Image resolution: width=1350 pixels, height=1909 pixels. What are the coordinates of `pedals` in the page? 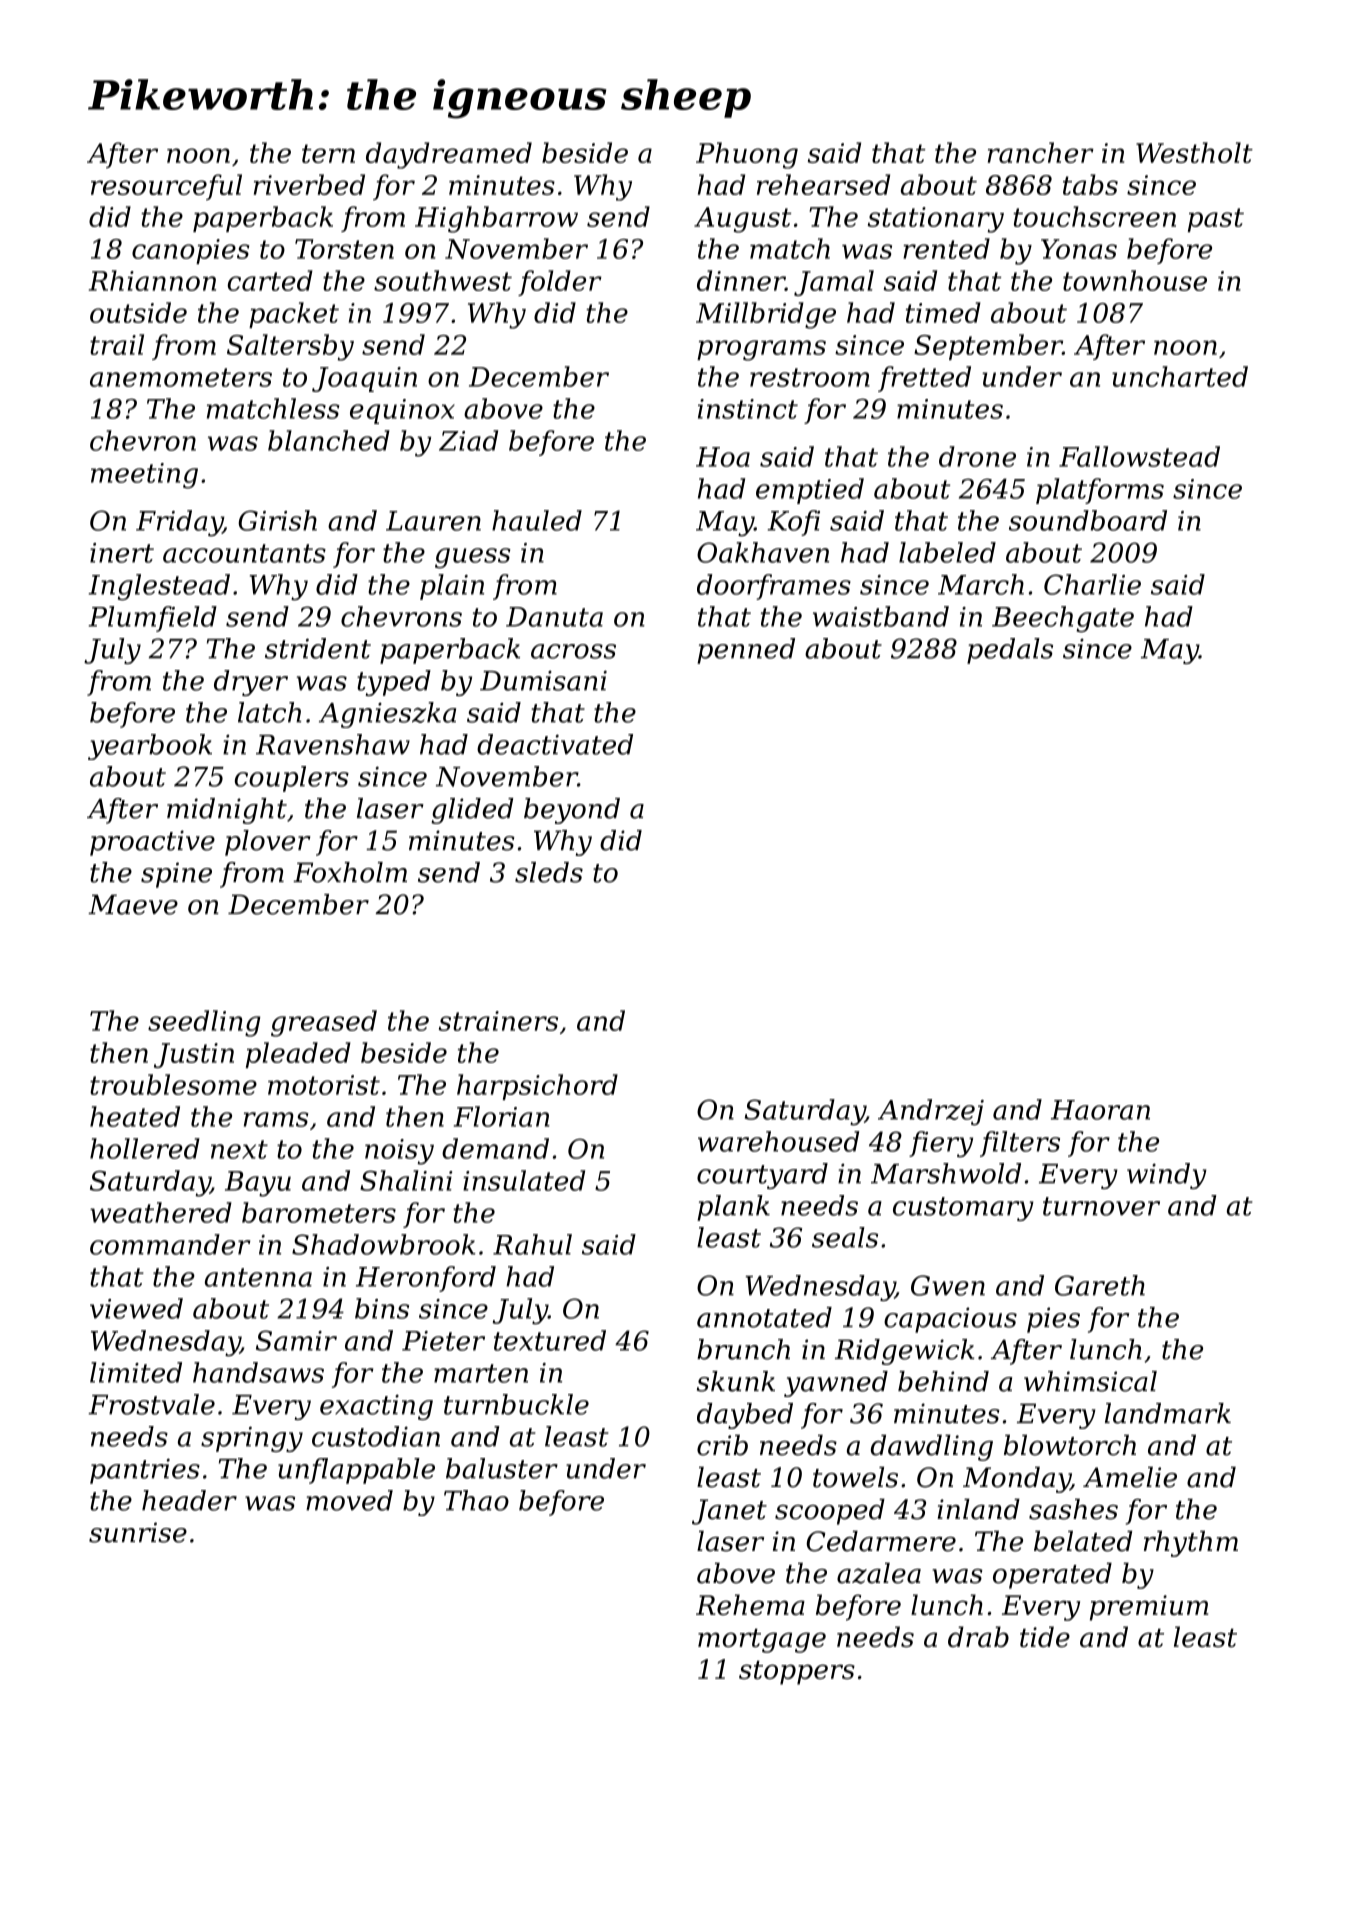 It's located at (1010, 651).
